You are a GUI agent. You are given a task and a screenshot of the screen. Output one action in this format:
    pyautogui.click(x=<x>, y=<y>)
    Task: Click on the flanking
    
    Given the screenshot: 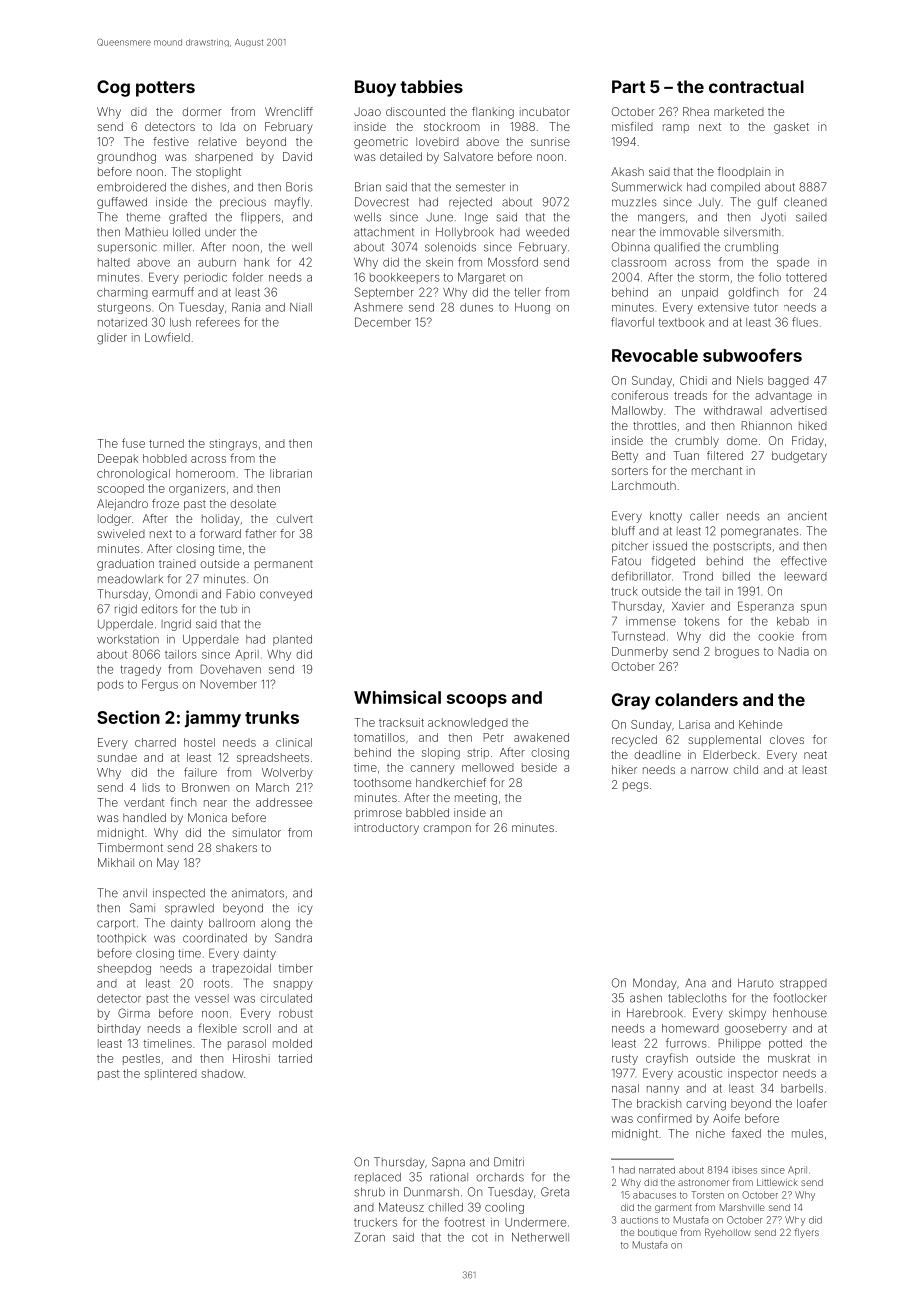 What is the action you would take?
    pyautogui.click(x=493, y=113)
